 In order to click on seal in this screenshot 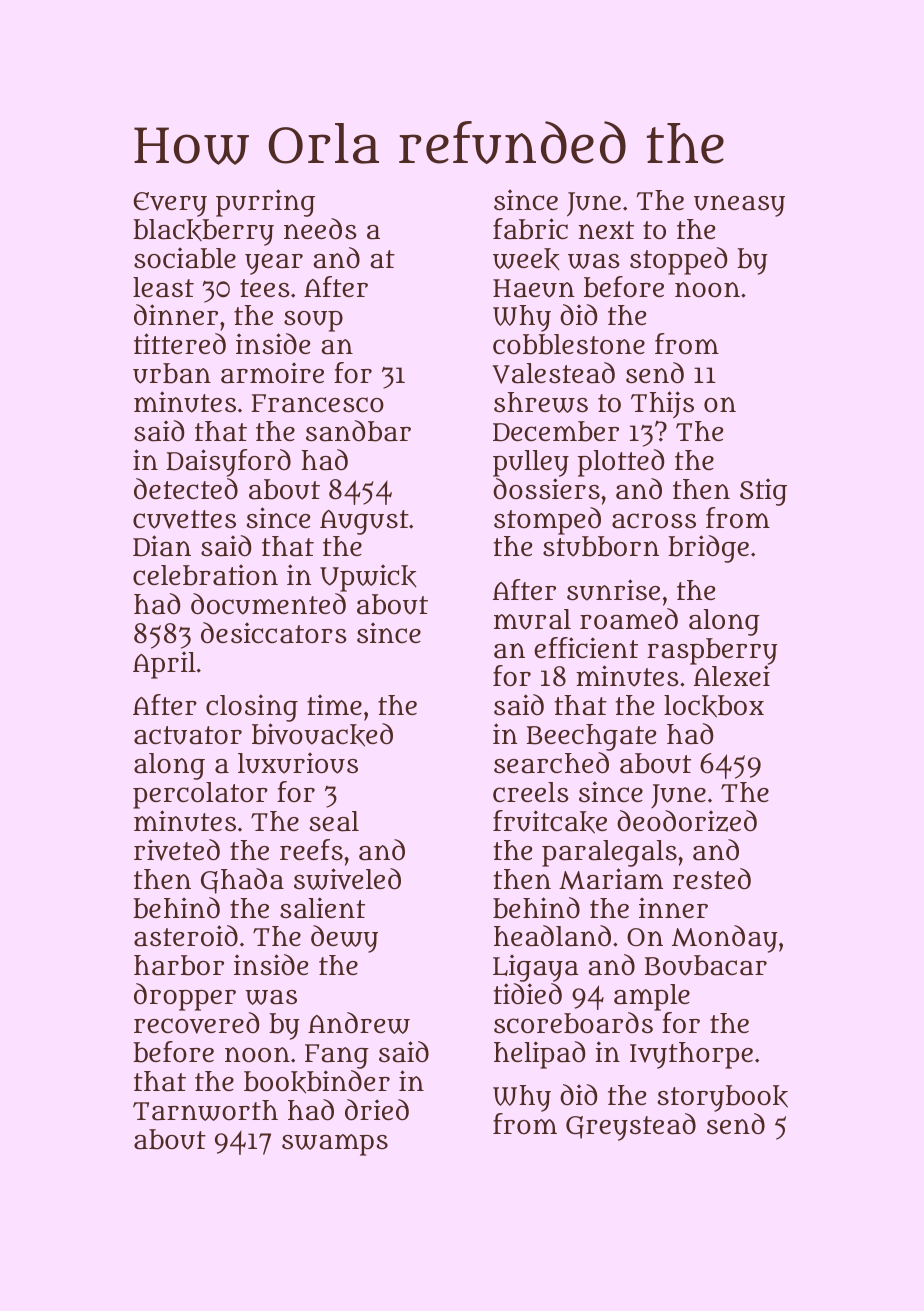, I will do `click(334, 821)`.
